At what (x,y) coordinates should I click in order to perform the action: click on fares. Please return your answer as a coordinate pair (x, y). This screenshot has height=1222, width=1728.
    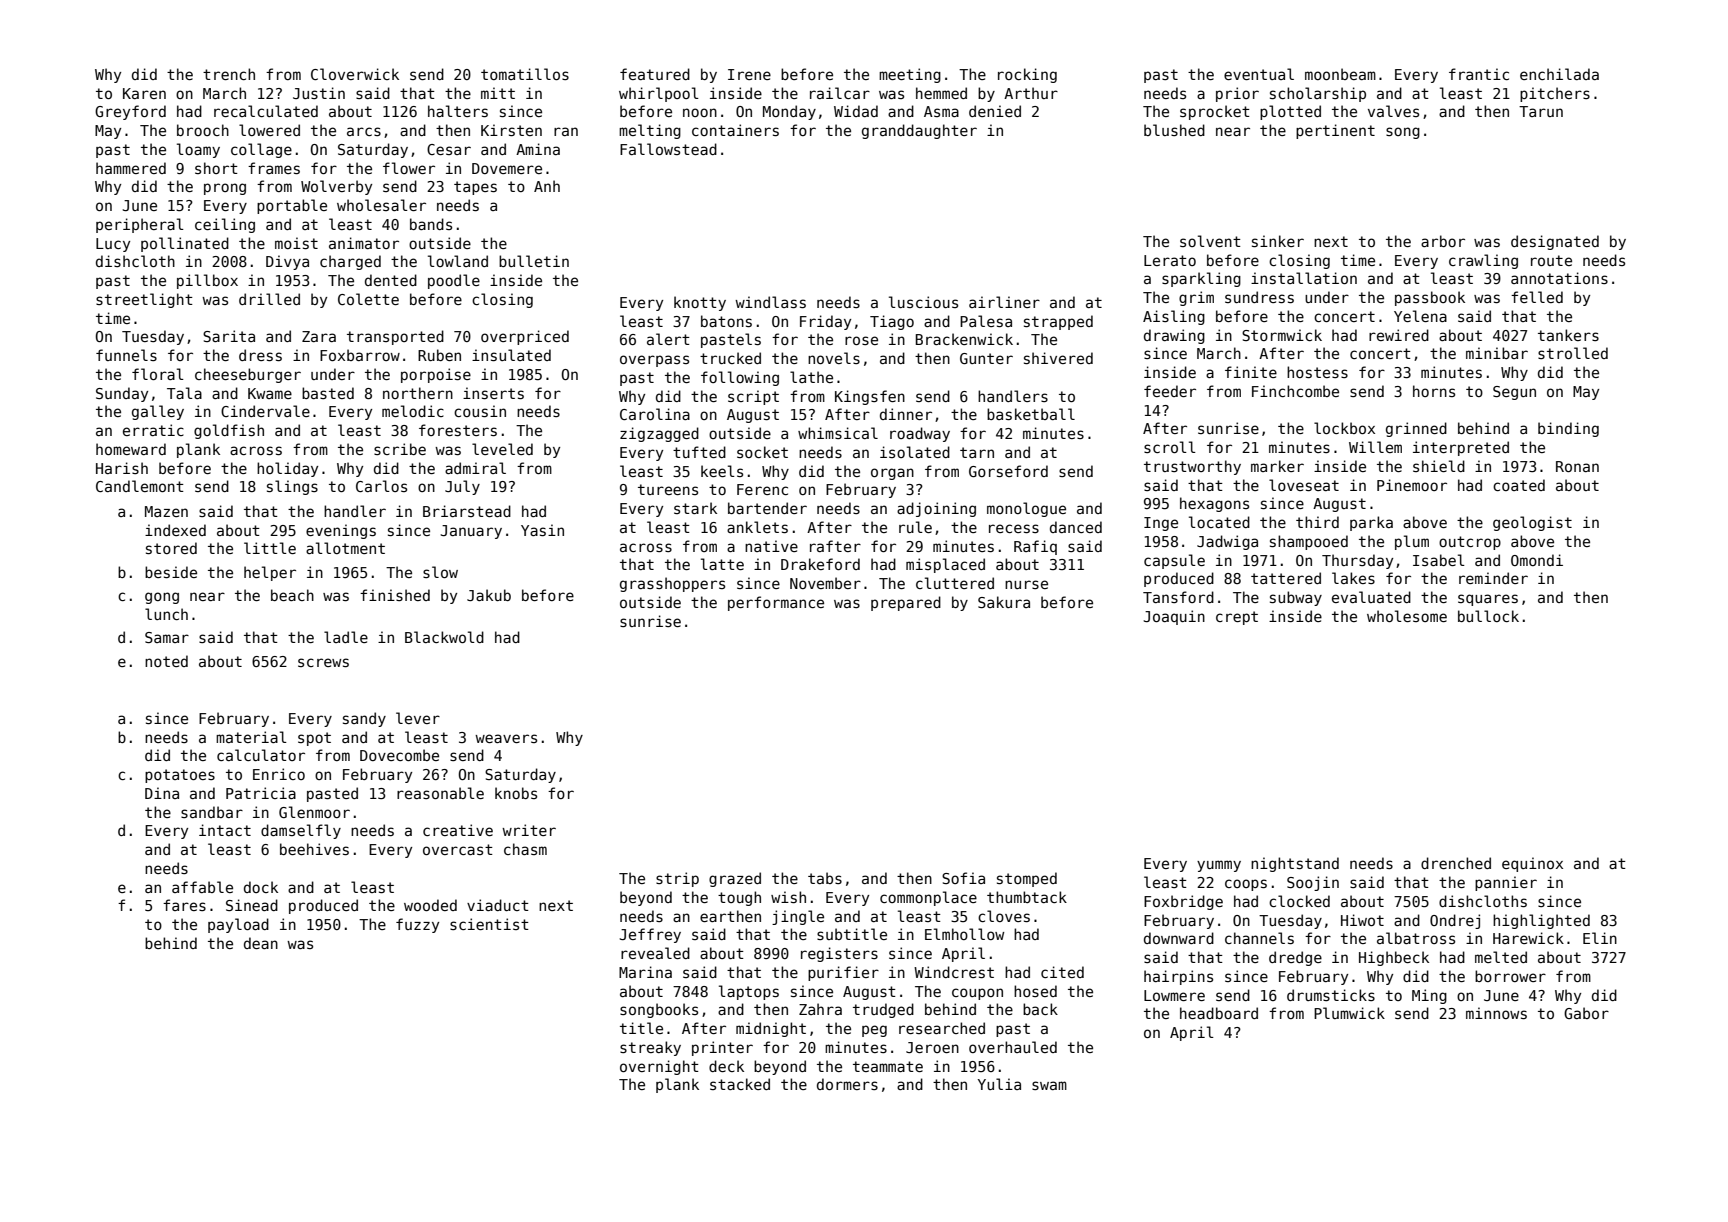
    Looking at the image, I should click on (184, 905).
